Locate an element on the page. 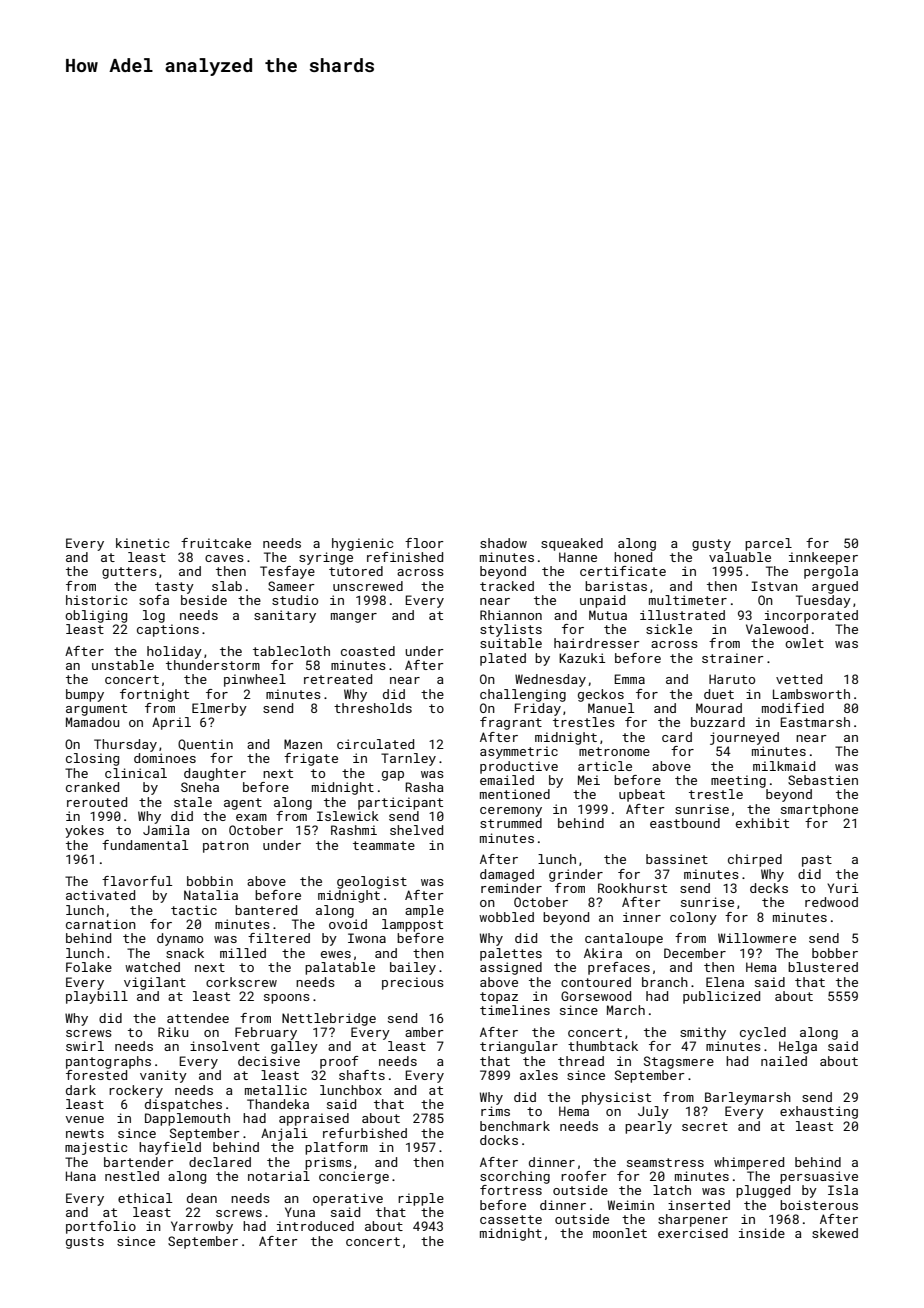 The image size is (924, 1308). redwood is located at coordinates (831, 902).
